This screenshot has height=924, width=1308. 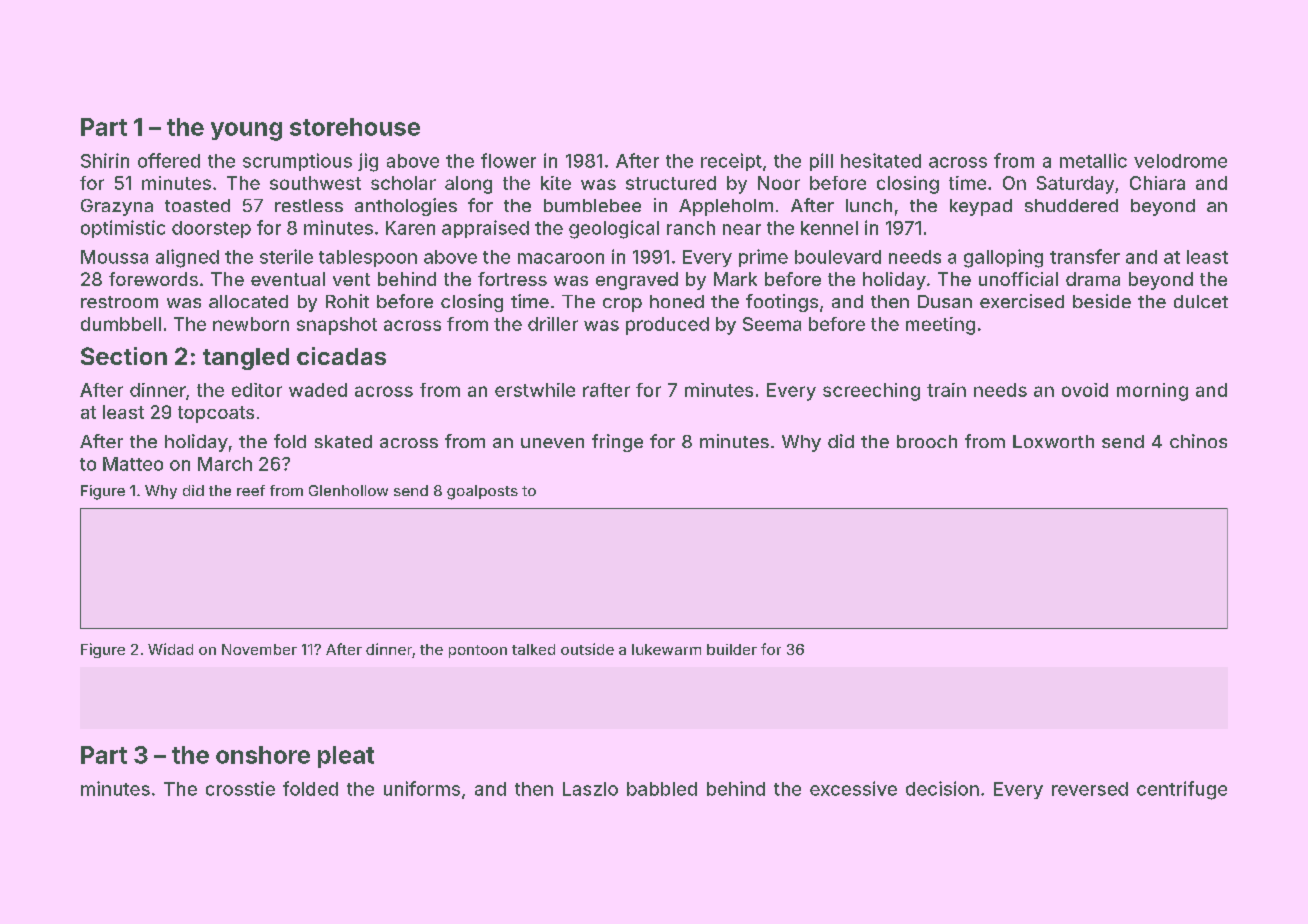 What do you see at coordinates (732, 649) in the screenshot?
I see `builder` at bounding box center [732, 649].
